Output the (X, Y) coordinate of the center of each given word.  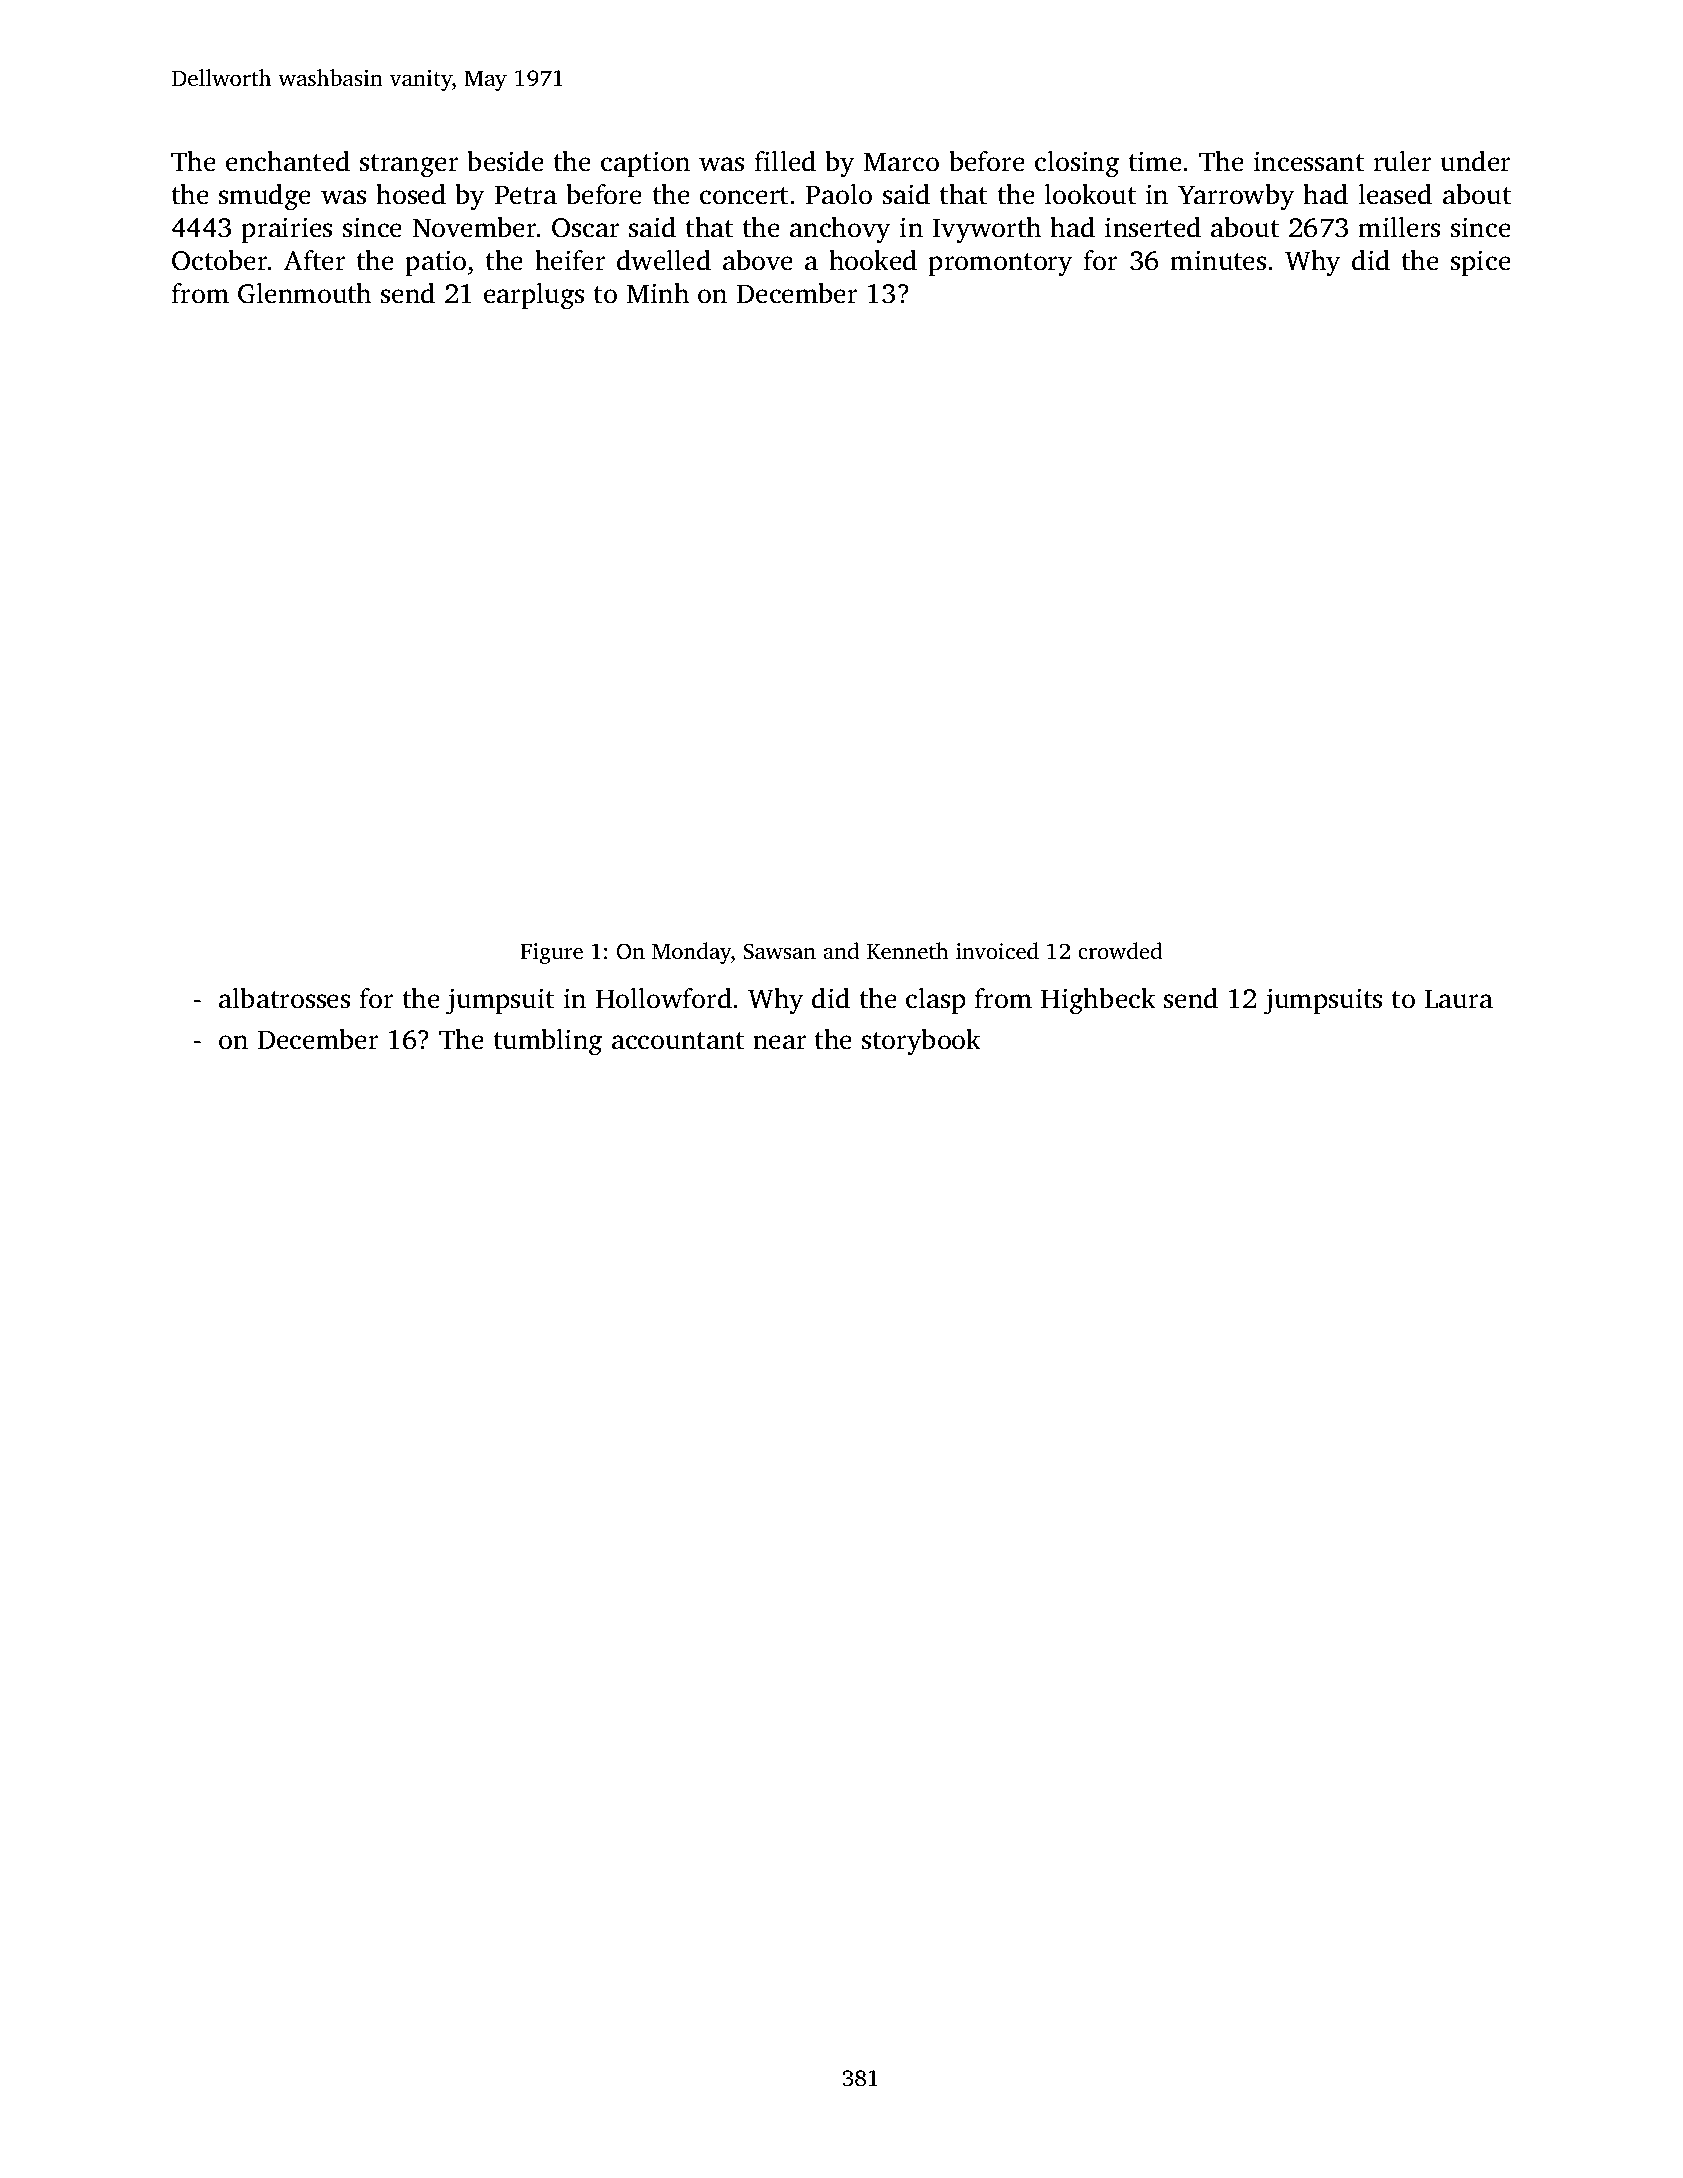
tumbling (548, 1042)
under (1475, 161)
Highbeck (1098, 1001)
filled (785, 161)
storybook (921, 1042)
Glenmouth (304, 293)
